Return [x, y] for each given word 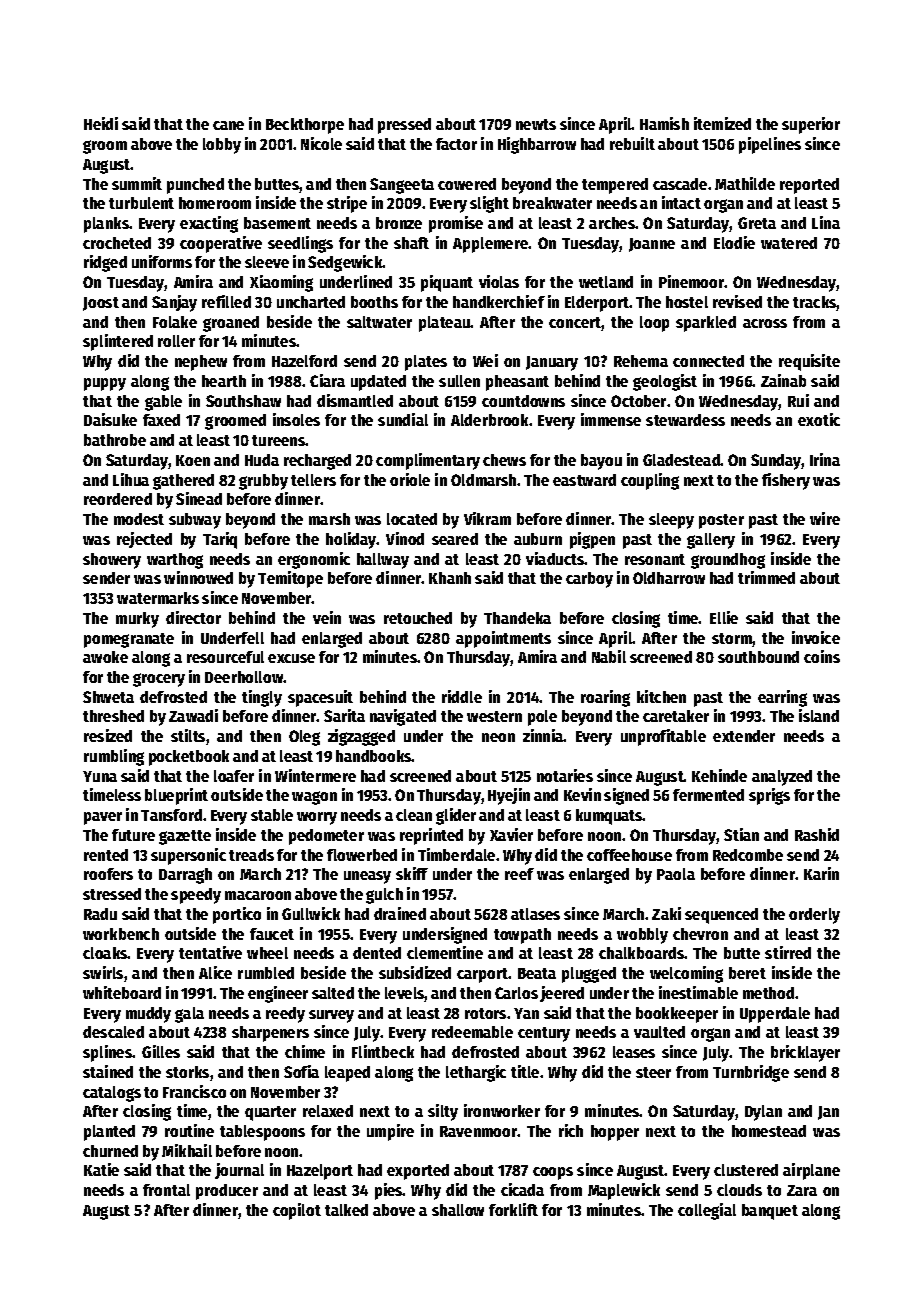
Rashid [817, 834]
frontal [166, 1190]
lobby [222, 146]
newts [536, 124]
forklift [513, 1209]
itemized [722, 123]
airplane [811, 1171]
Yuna [100, 776]
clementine [445, 952]
